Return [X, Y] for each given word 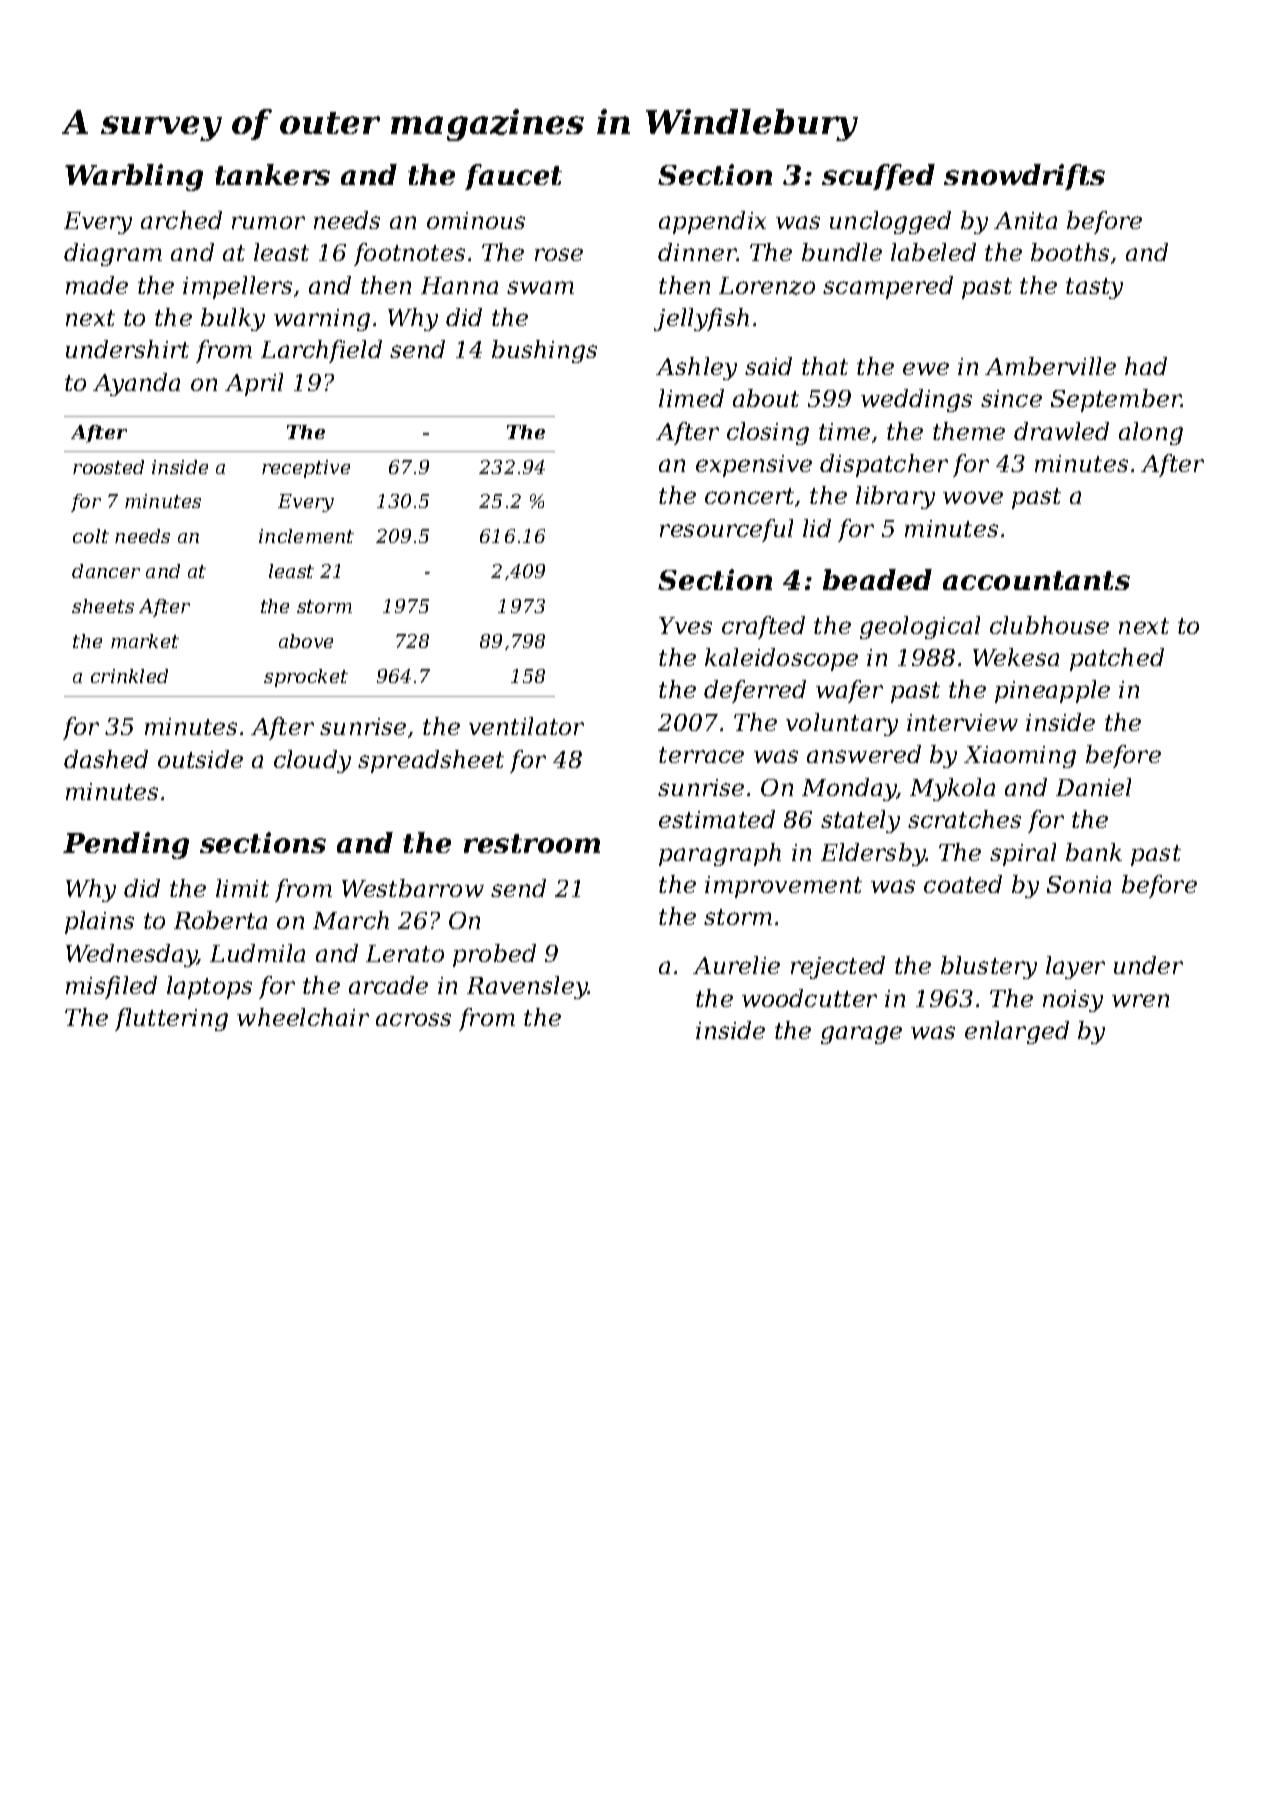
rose [559, 254]
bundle [842, 252]
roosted [108, 467]
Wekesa [1016, 657]
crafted [763, 627]
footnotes [409, 254]
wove [973, 497]
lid [817, 528]
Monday [849, 789]
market [145, 641]
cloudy [312, 761]
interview [962, 722]
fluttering [171, 1019]
